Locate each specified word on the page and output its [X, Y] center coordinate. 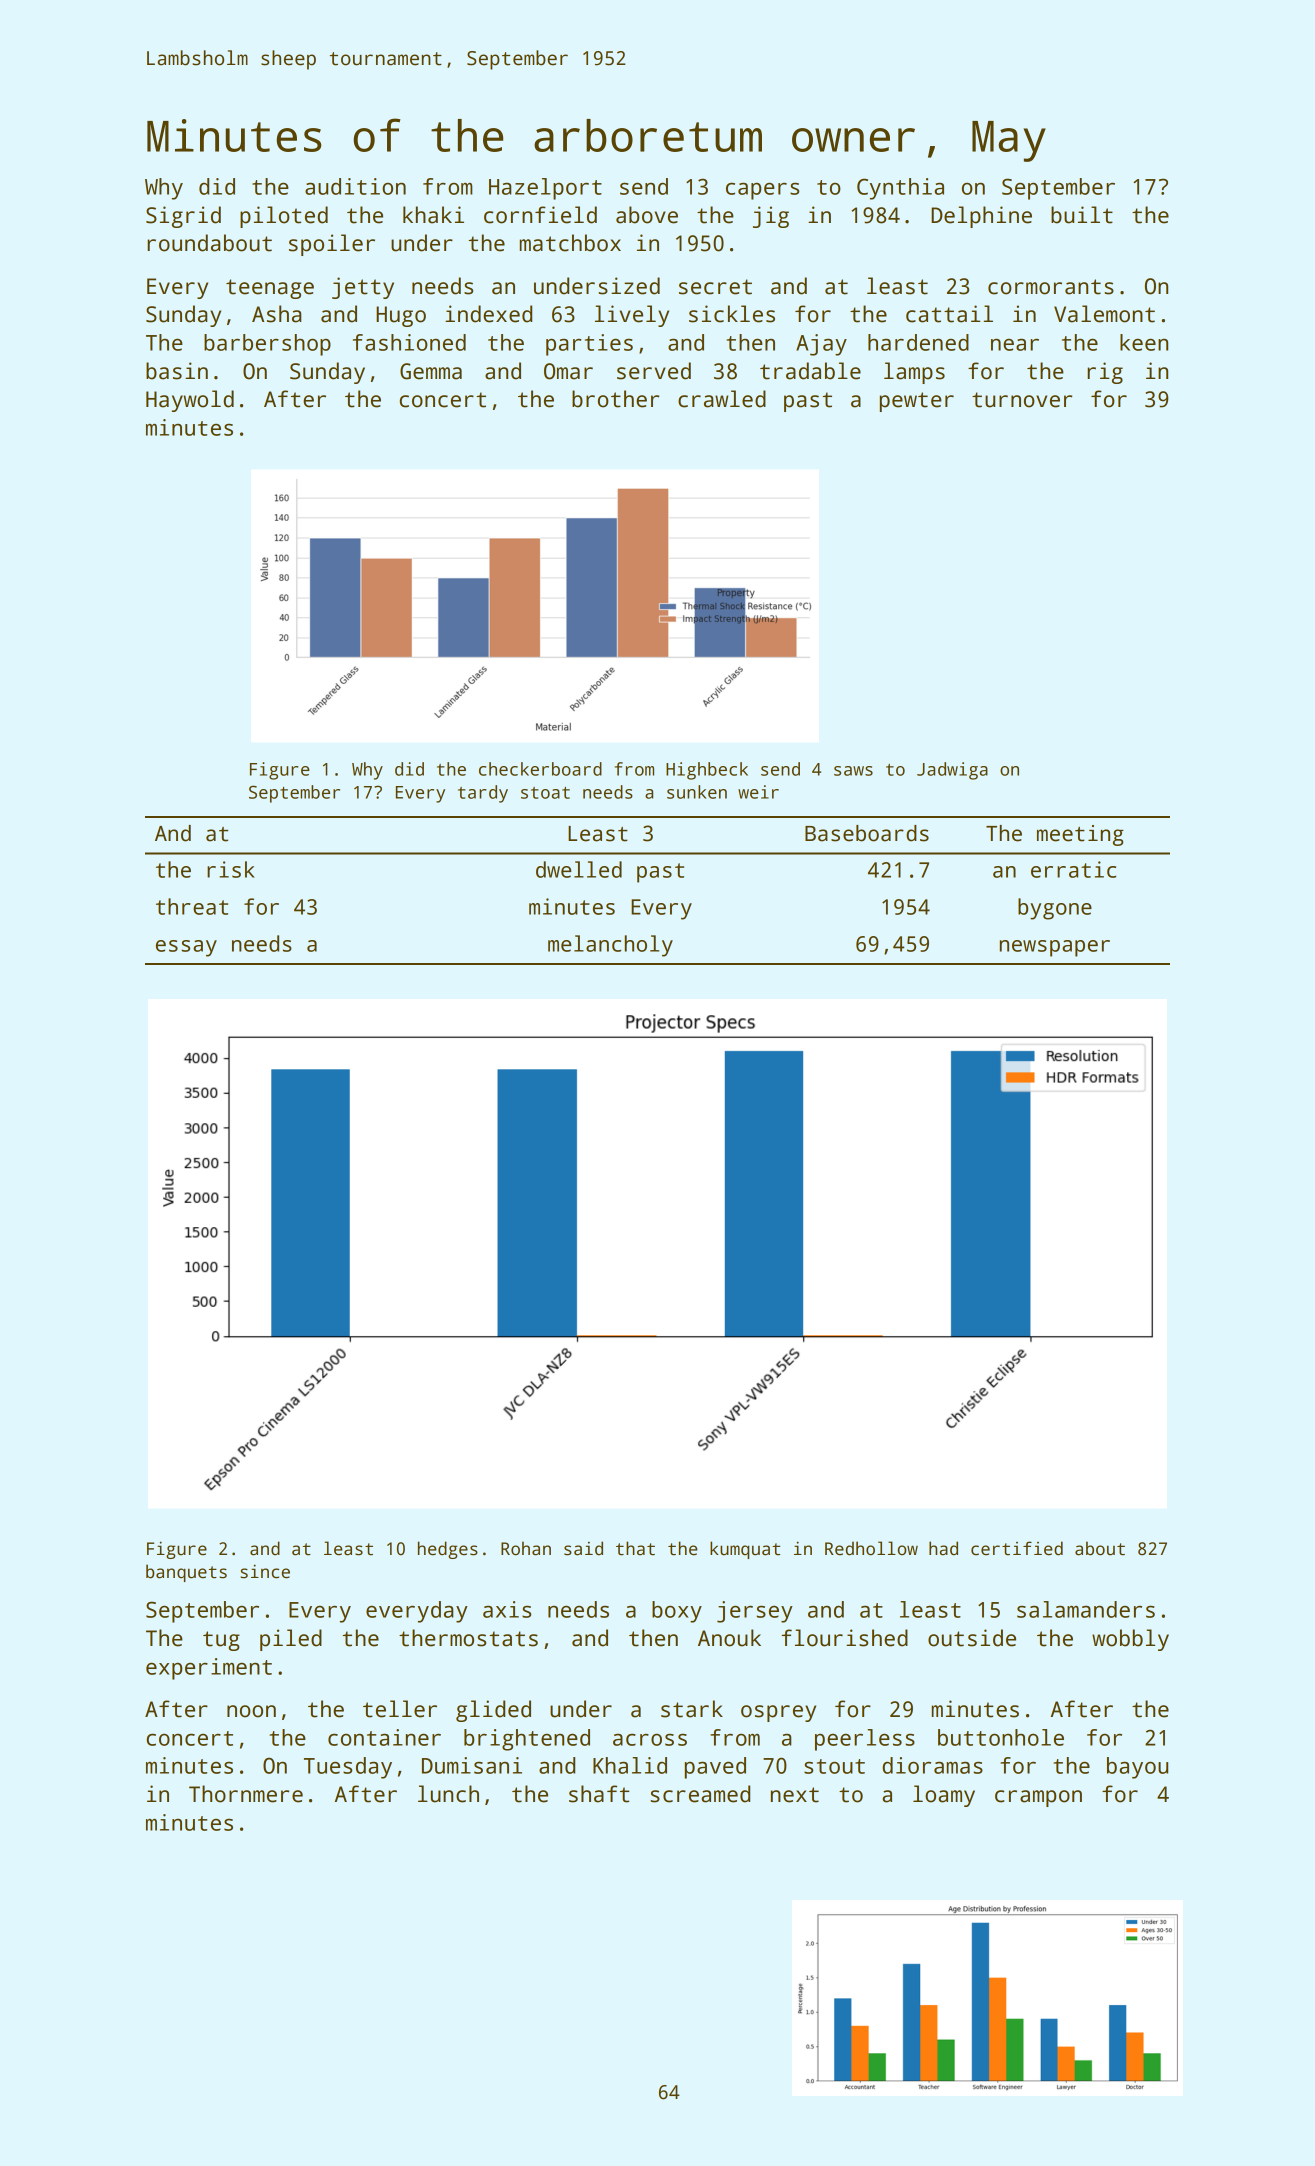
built [1082, 215]
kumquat [745, 1550]
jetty [363, 288]
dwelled [579, 869]
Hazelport [545, 189]
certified [1017, 1548]
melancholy [610, 946]
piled [291, 1640]
